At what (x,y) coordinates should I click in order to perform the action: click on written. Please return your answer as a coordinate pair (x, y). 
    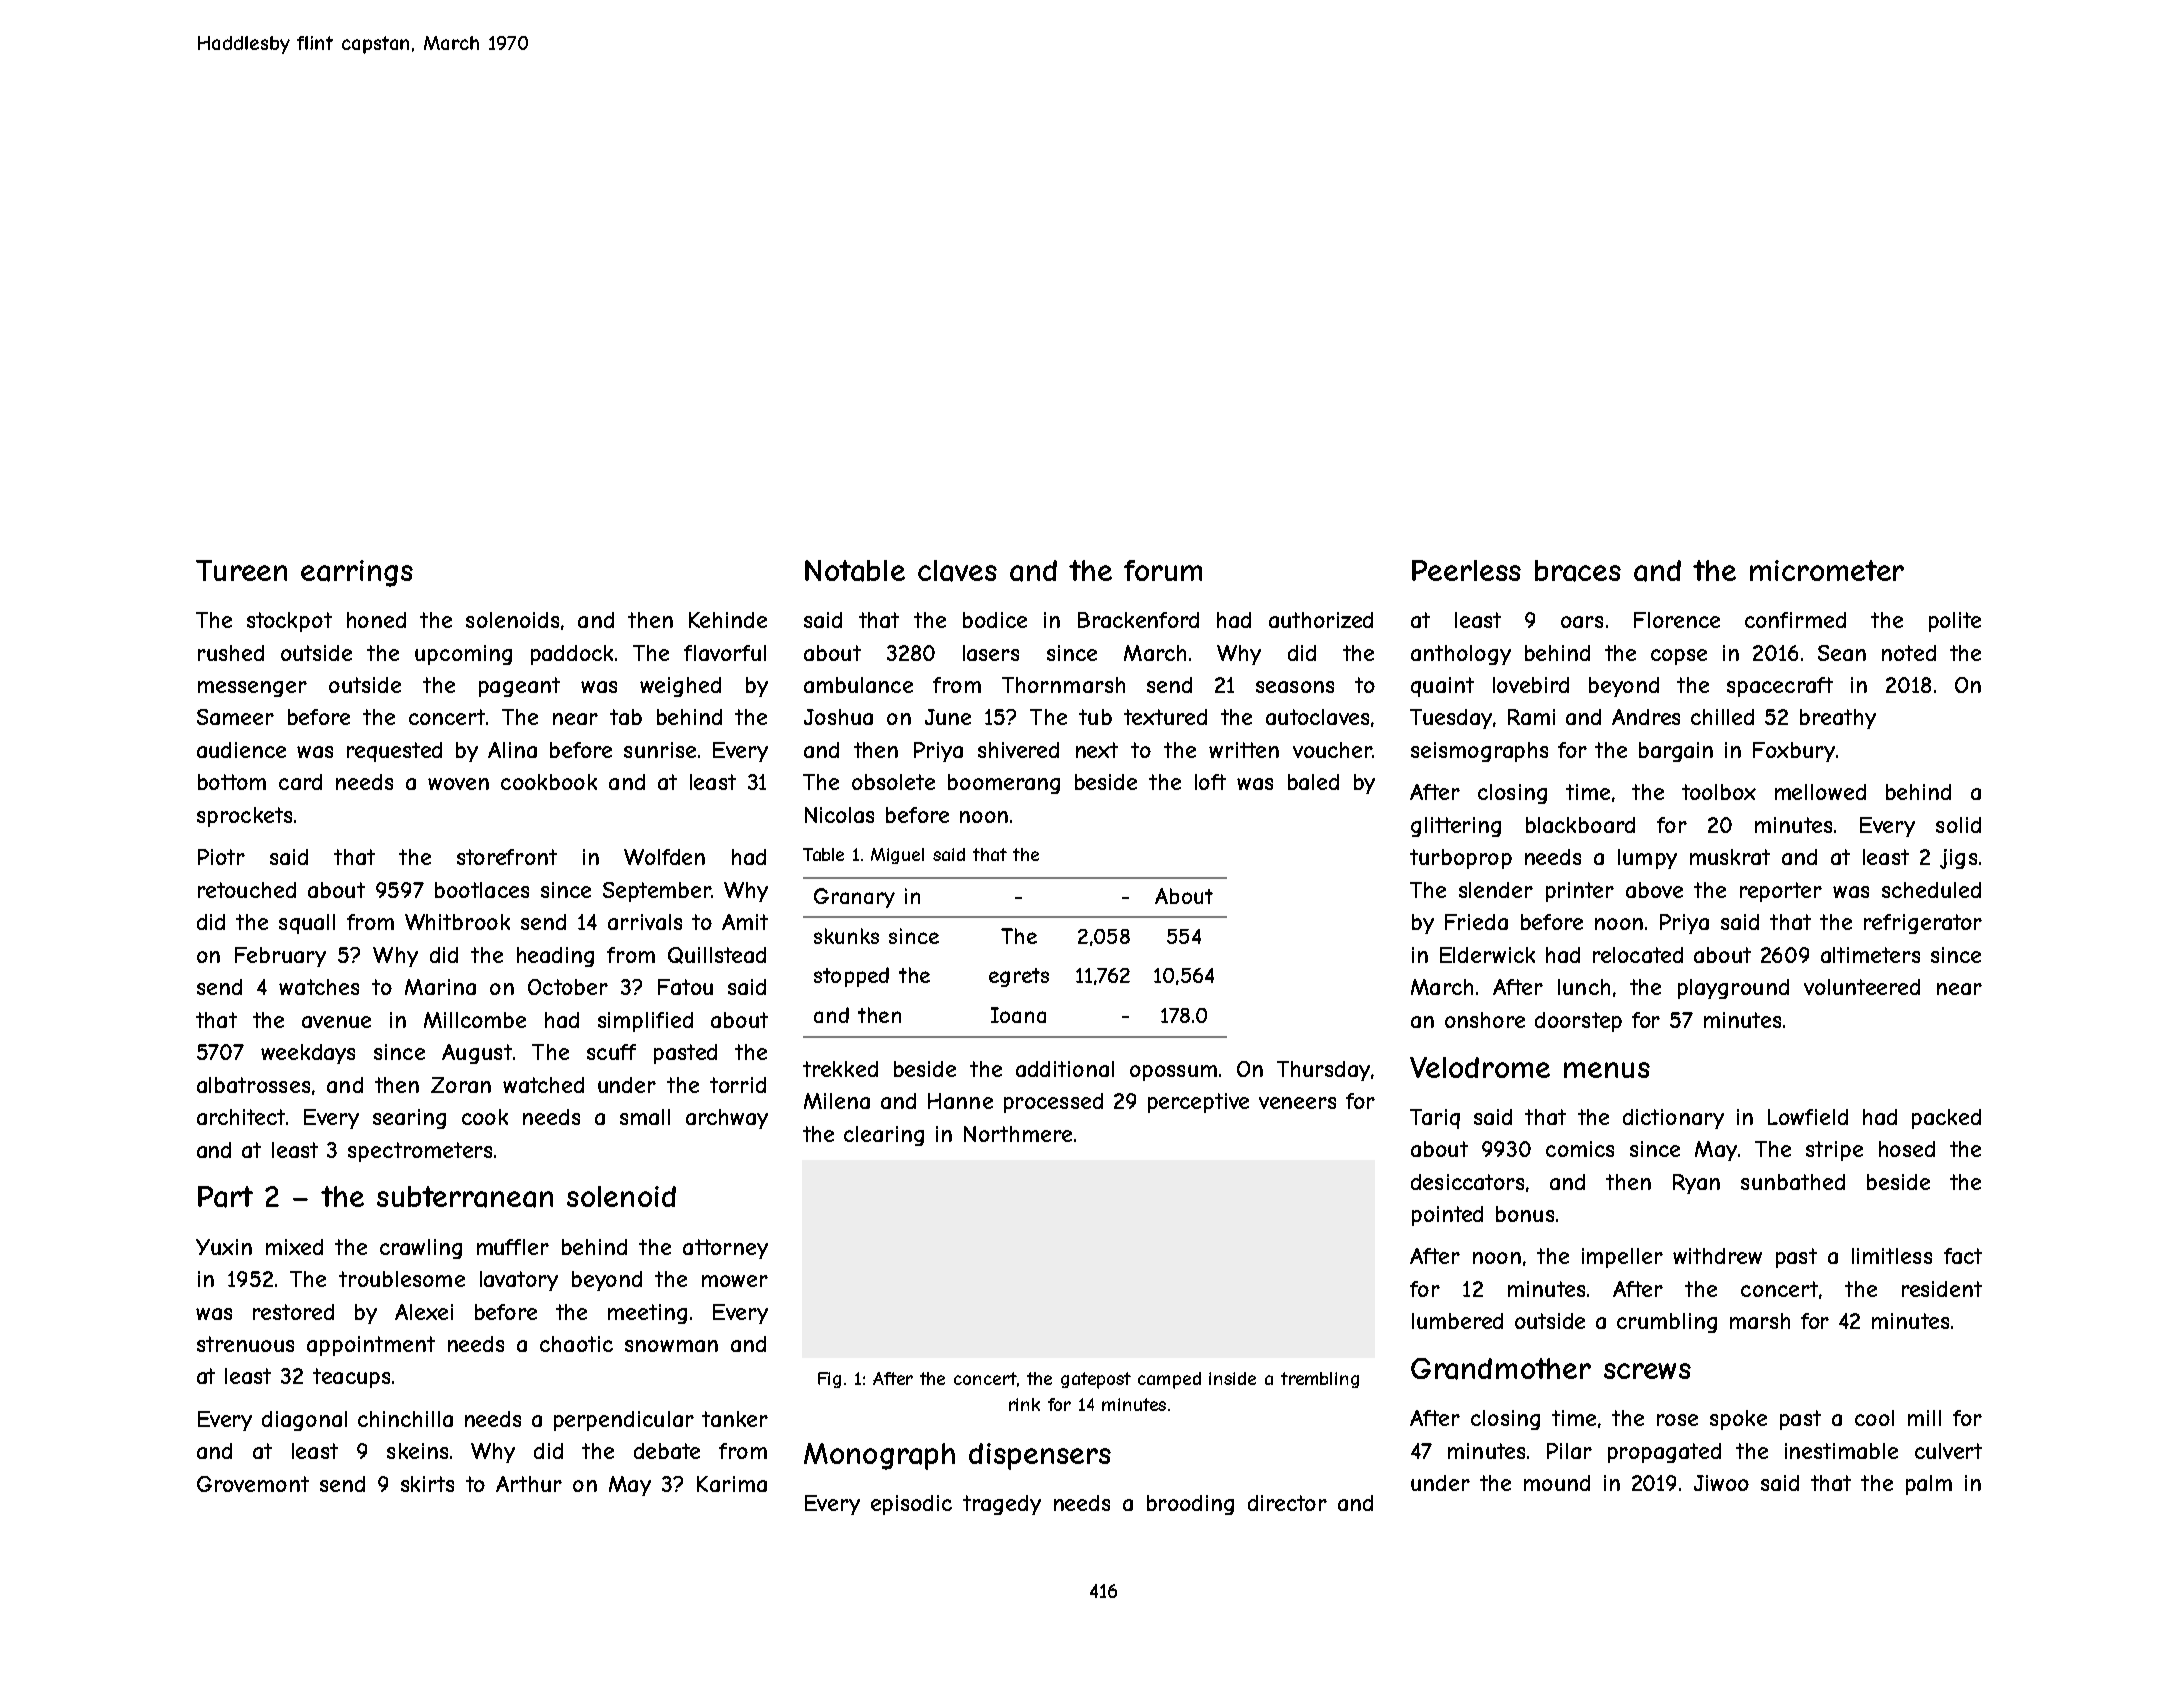
    Looking at the image, I should click on (1244, 750).
